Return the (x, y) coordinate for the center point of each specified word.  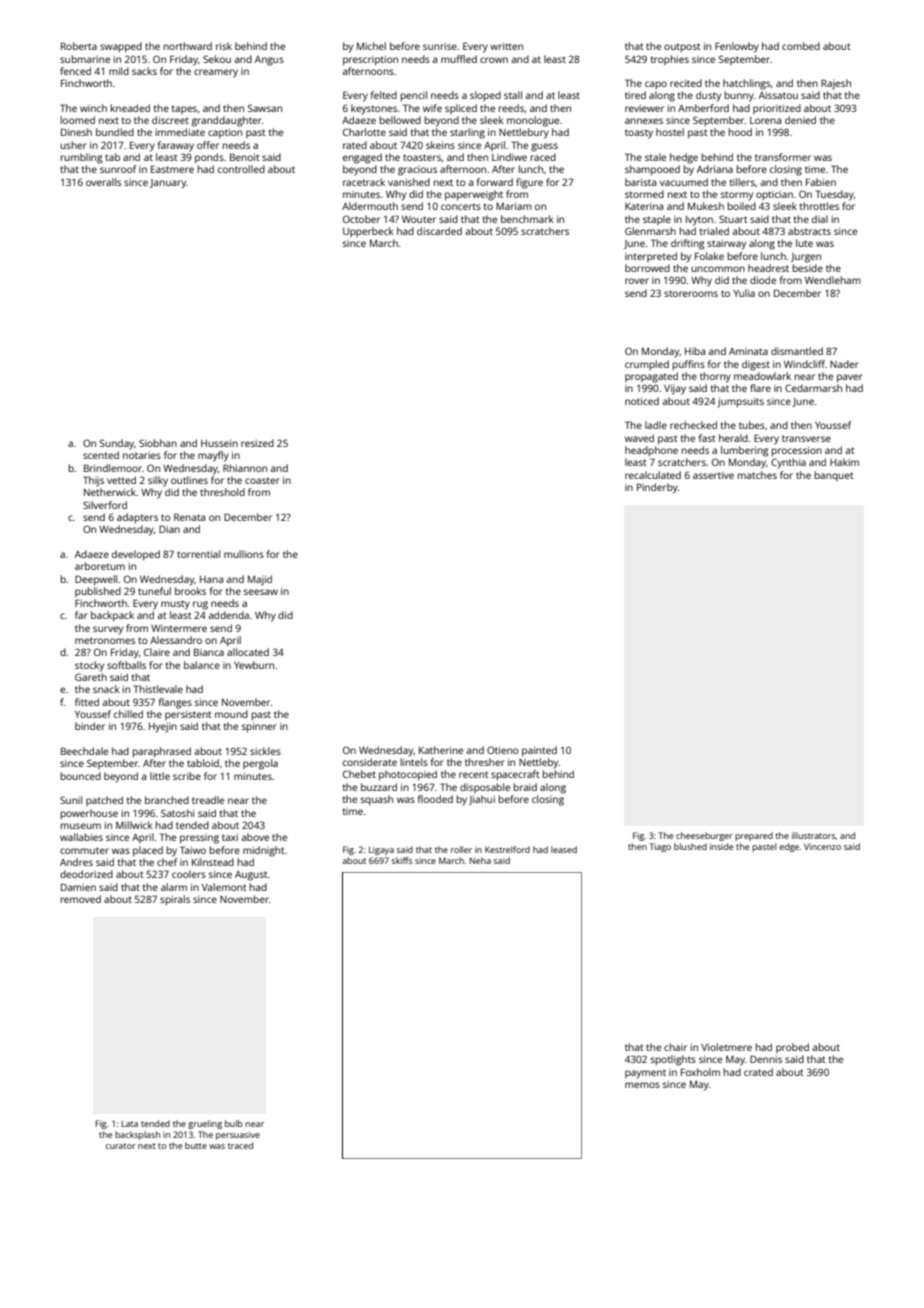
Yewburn (254, 665)
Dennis (766, 1059)
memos (642, 1085)
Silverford (105, 505)
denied (800, 120)
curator (121, 1146)
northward (188, 46)
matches (757, 475)
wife (432, 108)
